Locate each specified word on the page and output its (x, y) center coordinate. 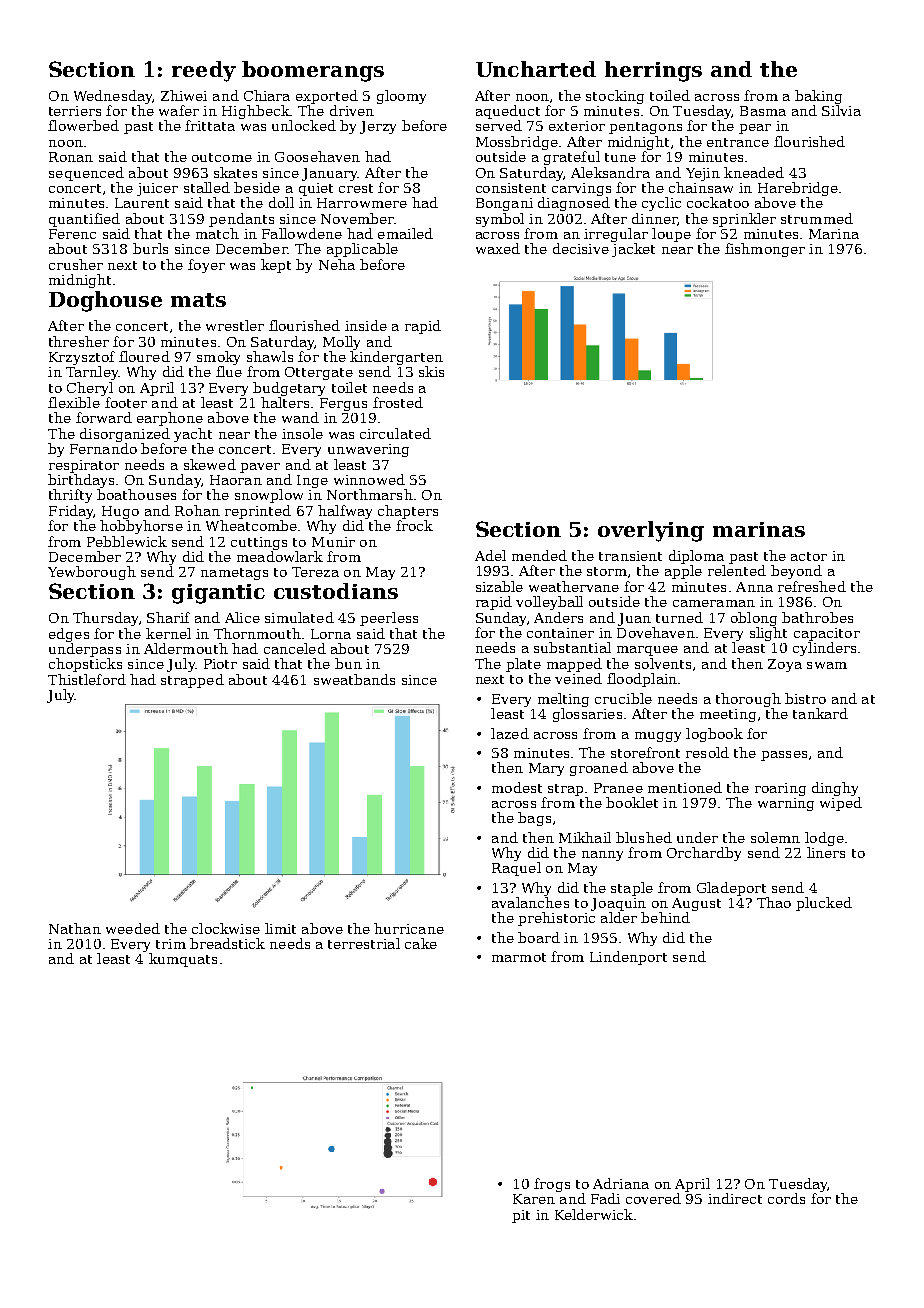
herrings (653, 71)
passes (784, 756)
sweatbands (354, 679)
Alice (242, 617)
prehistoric (556, 919)
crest (356, 188)
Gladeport (731, 889)
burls (150, 248)
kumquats (183, 960)
